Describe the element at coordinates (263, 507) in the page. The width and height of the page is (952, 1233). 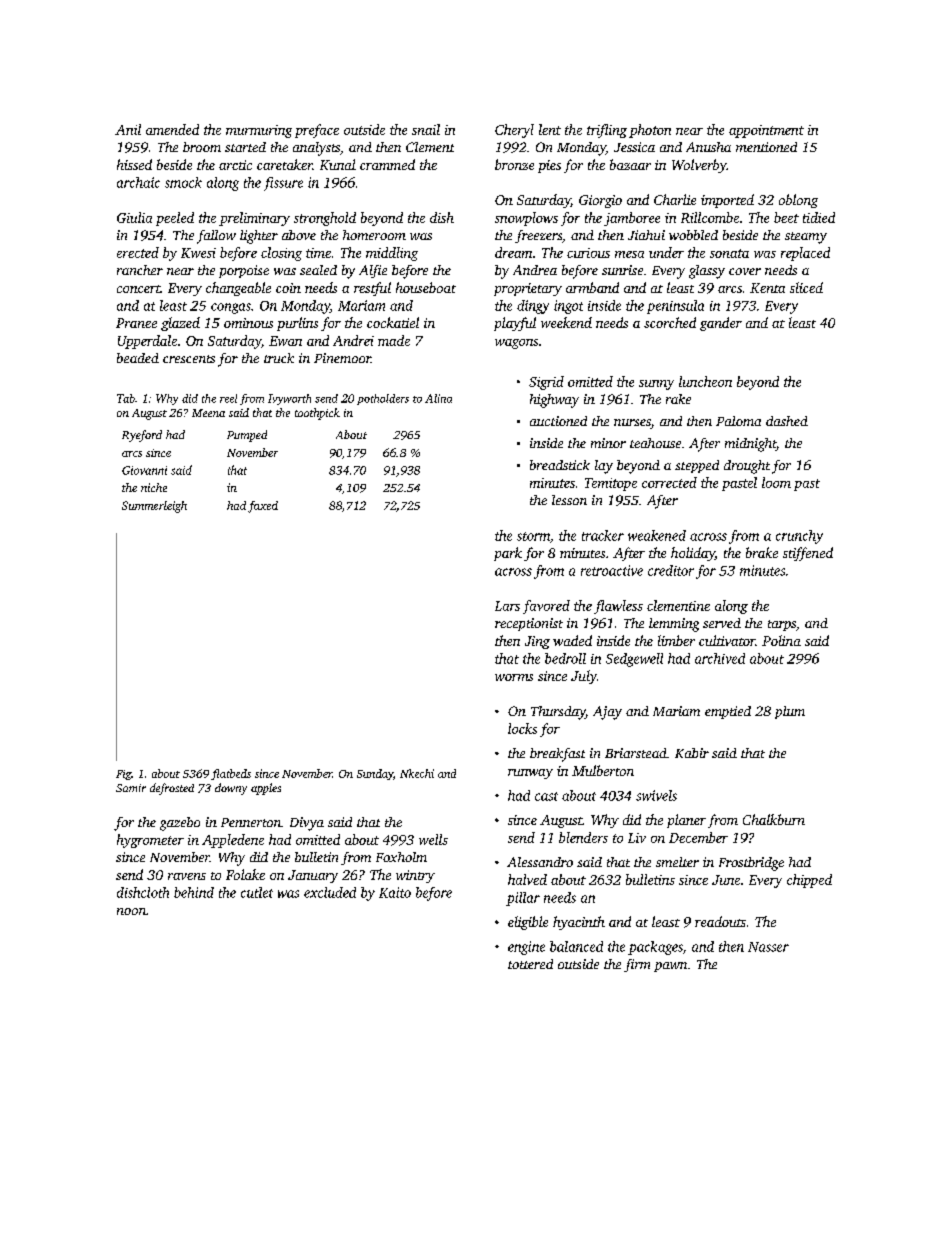
I see `faxed` at that location.
